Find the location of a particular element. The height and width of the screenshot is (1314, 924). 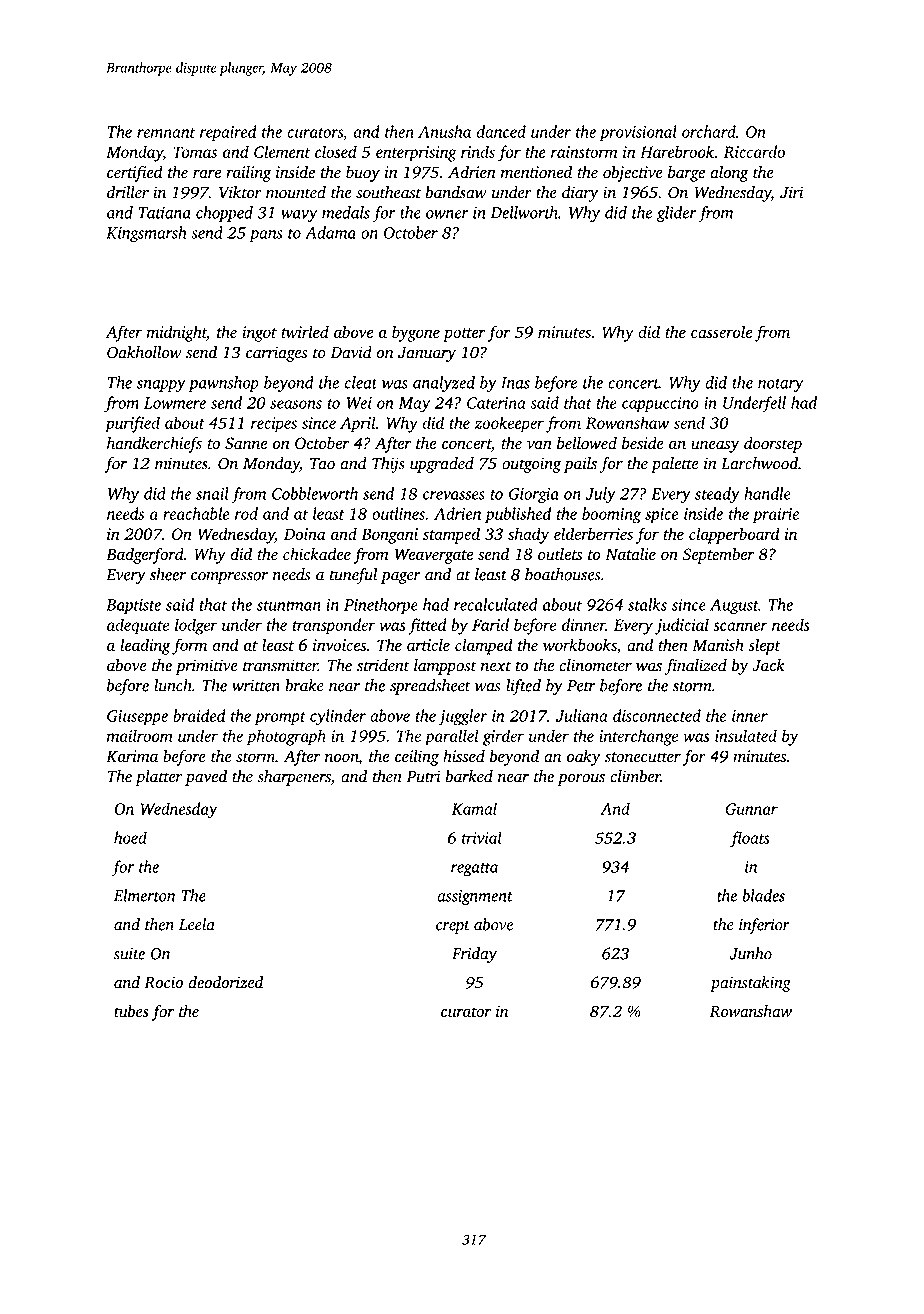

January is located at coordinates (427, 354).
